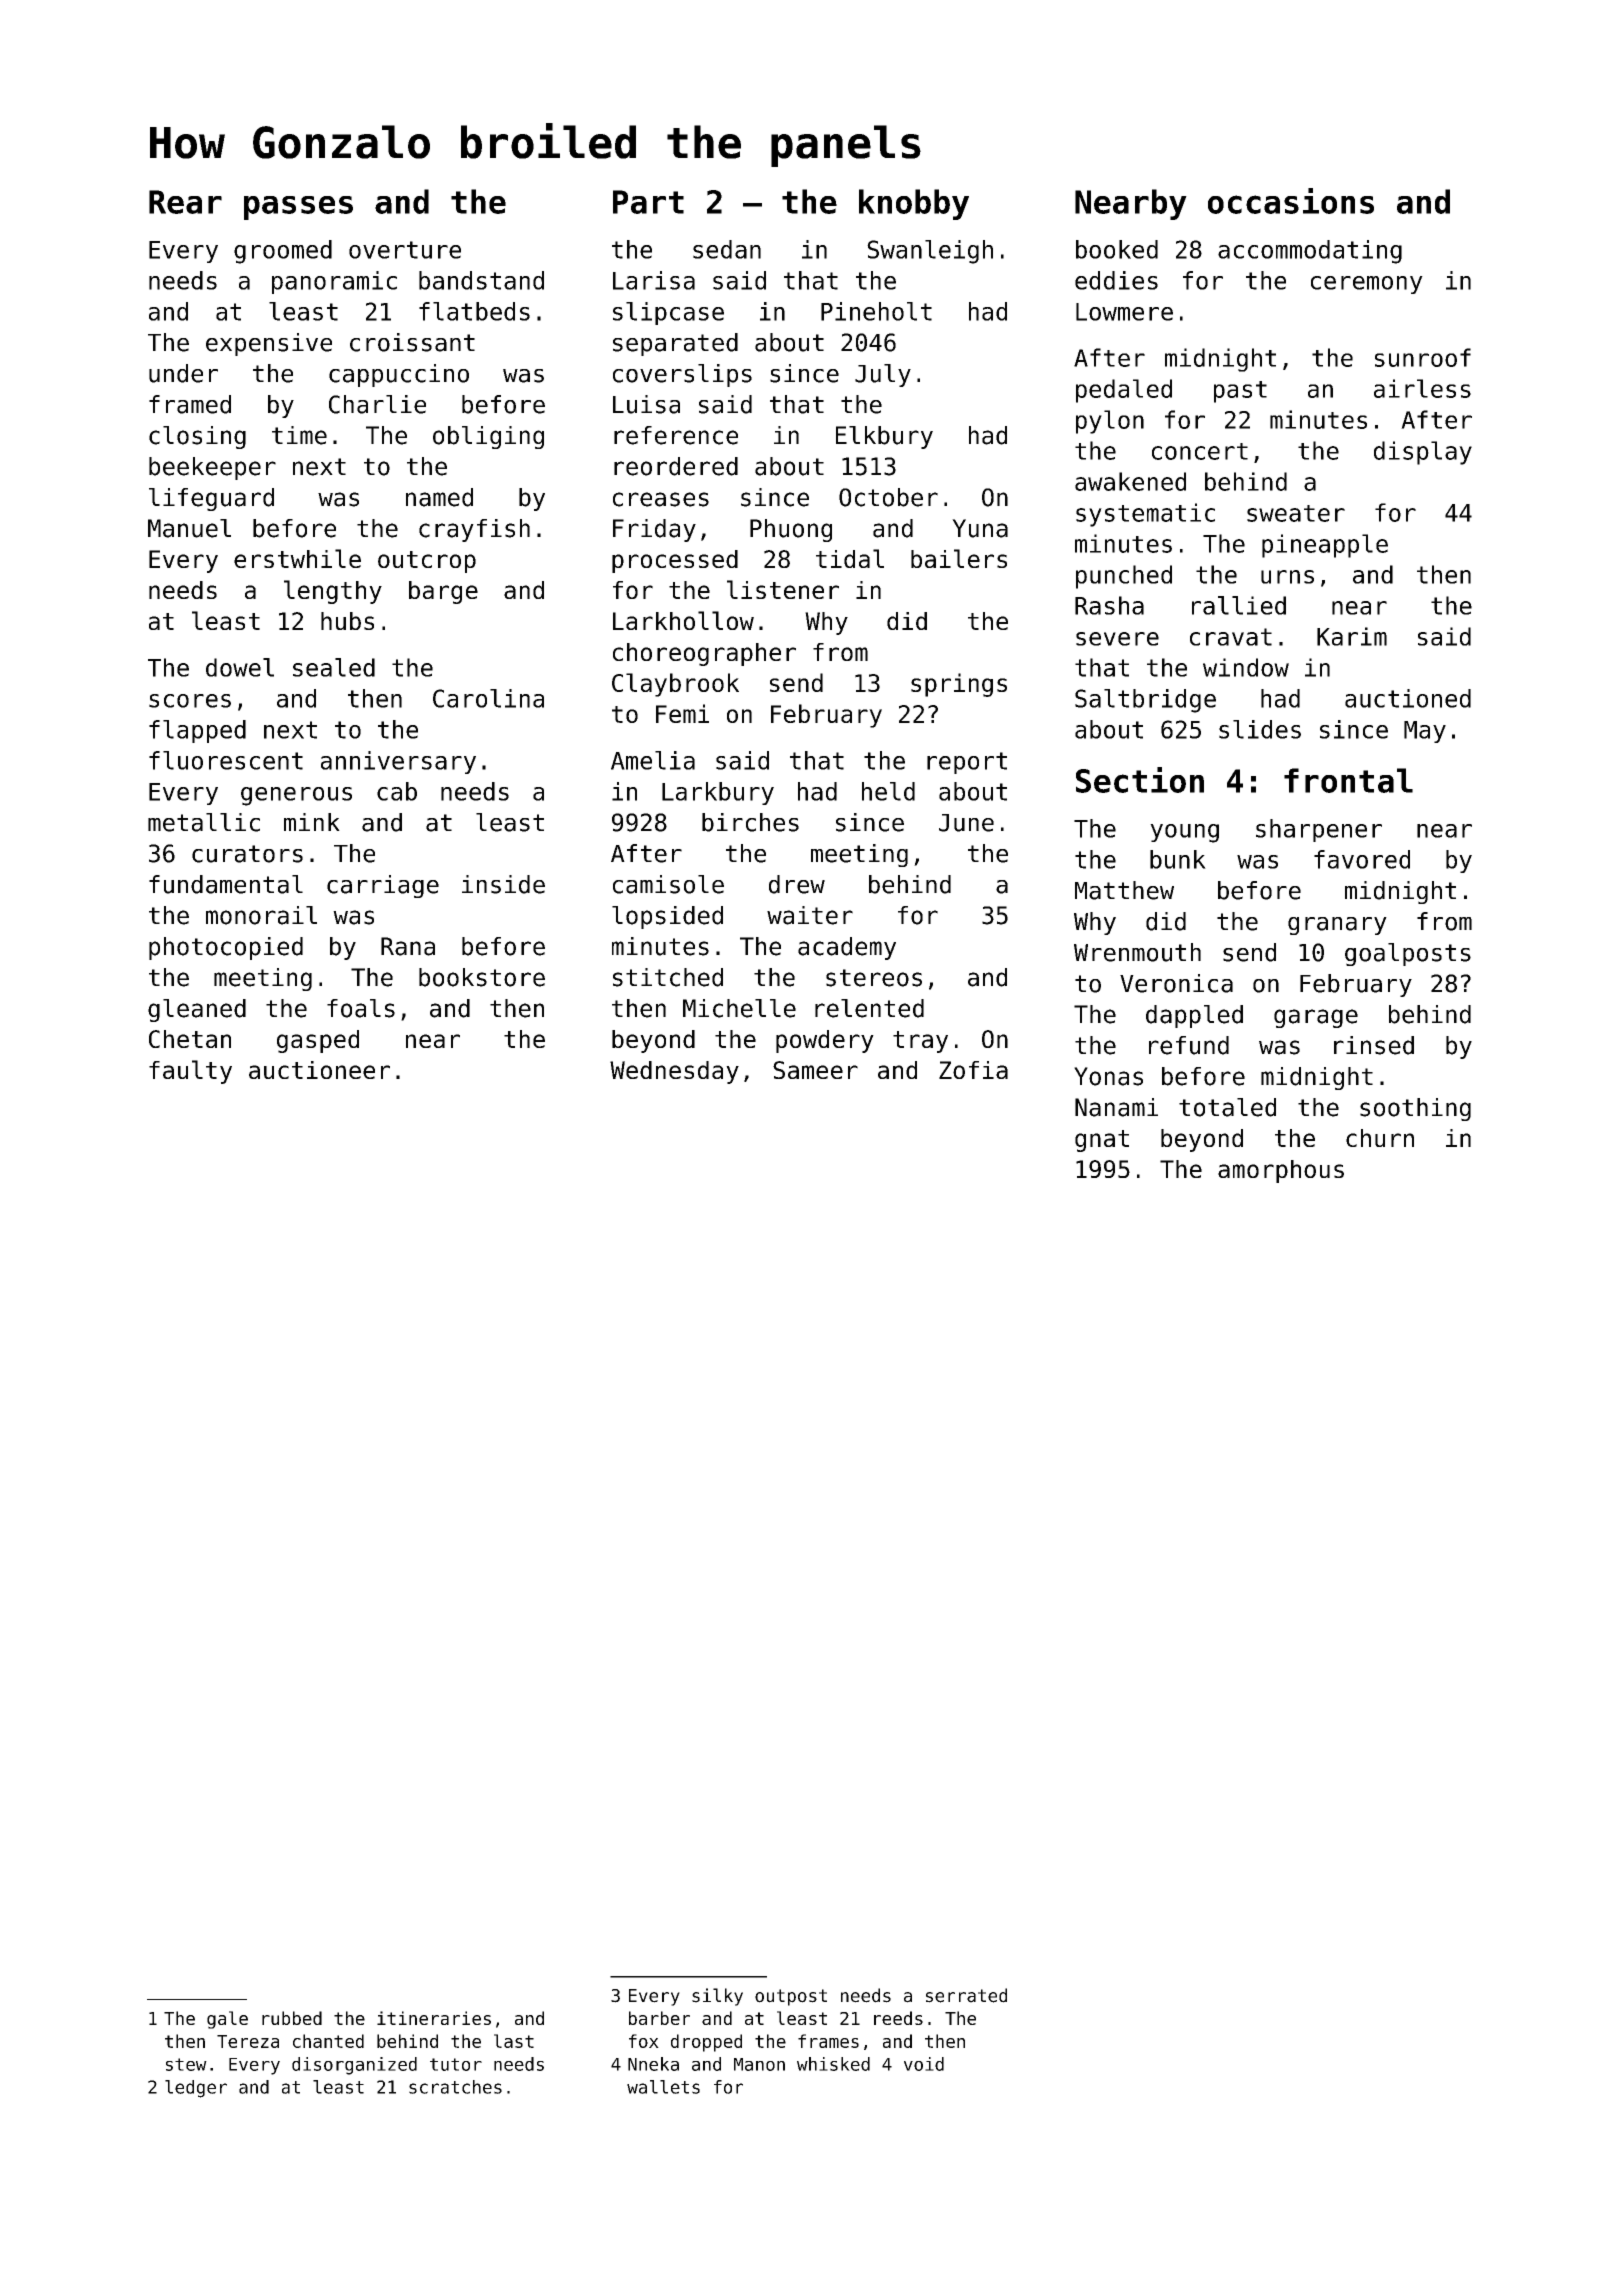 The width and height of the screenshot is (1620, 2292). Describe the element at coordinates (196, 2089) in the screenshot. I see `ledger` at that location.
